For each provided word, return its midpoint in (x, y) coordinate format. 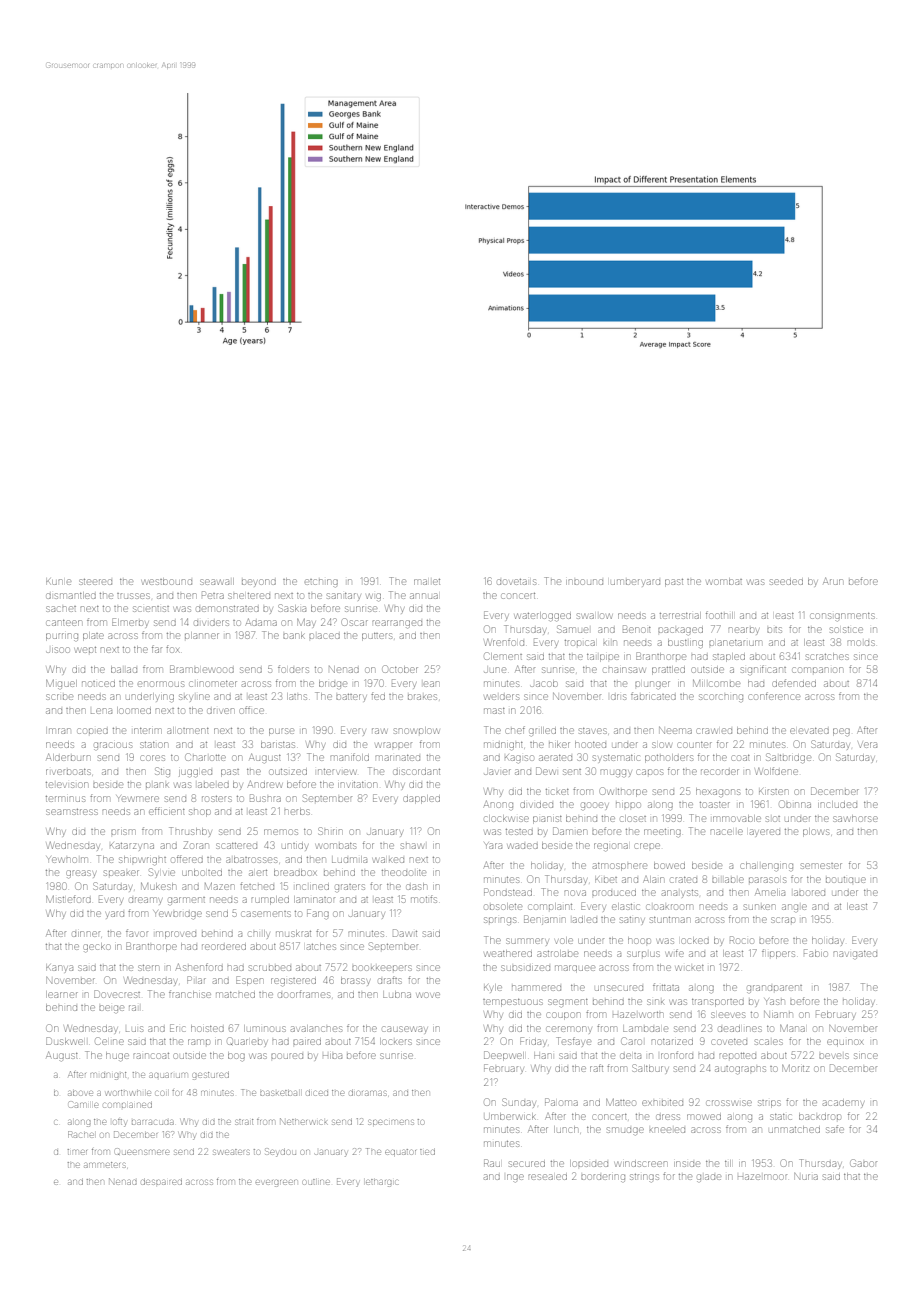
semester (821, 866)
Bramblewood (202, 669)
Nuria (806, 1176)
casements (266, 914)
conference (774, 696)
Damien (570, 831)
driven (221, 711)
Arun (833, 581)
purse (281, 732)
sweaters (231, 1152)
